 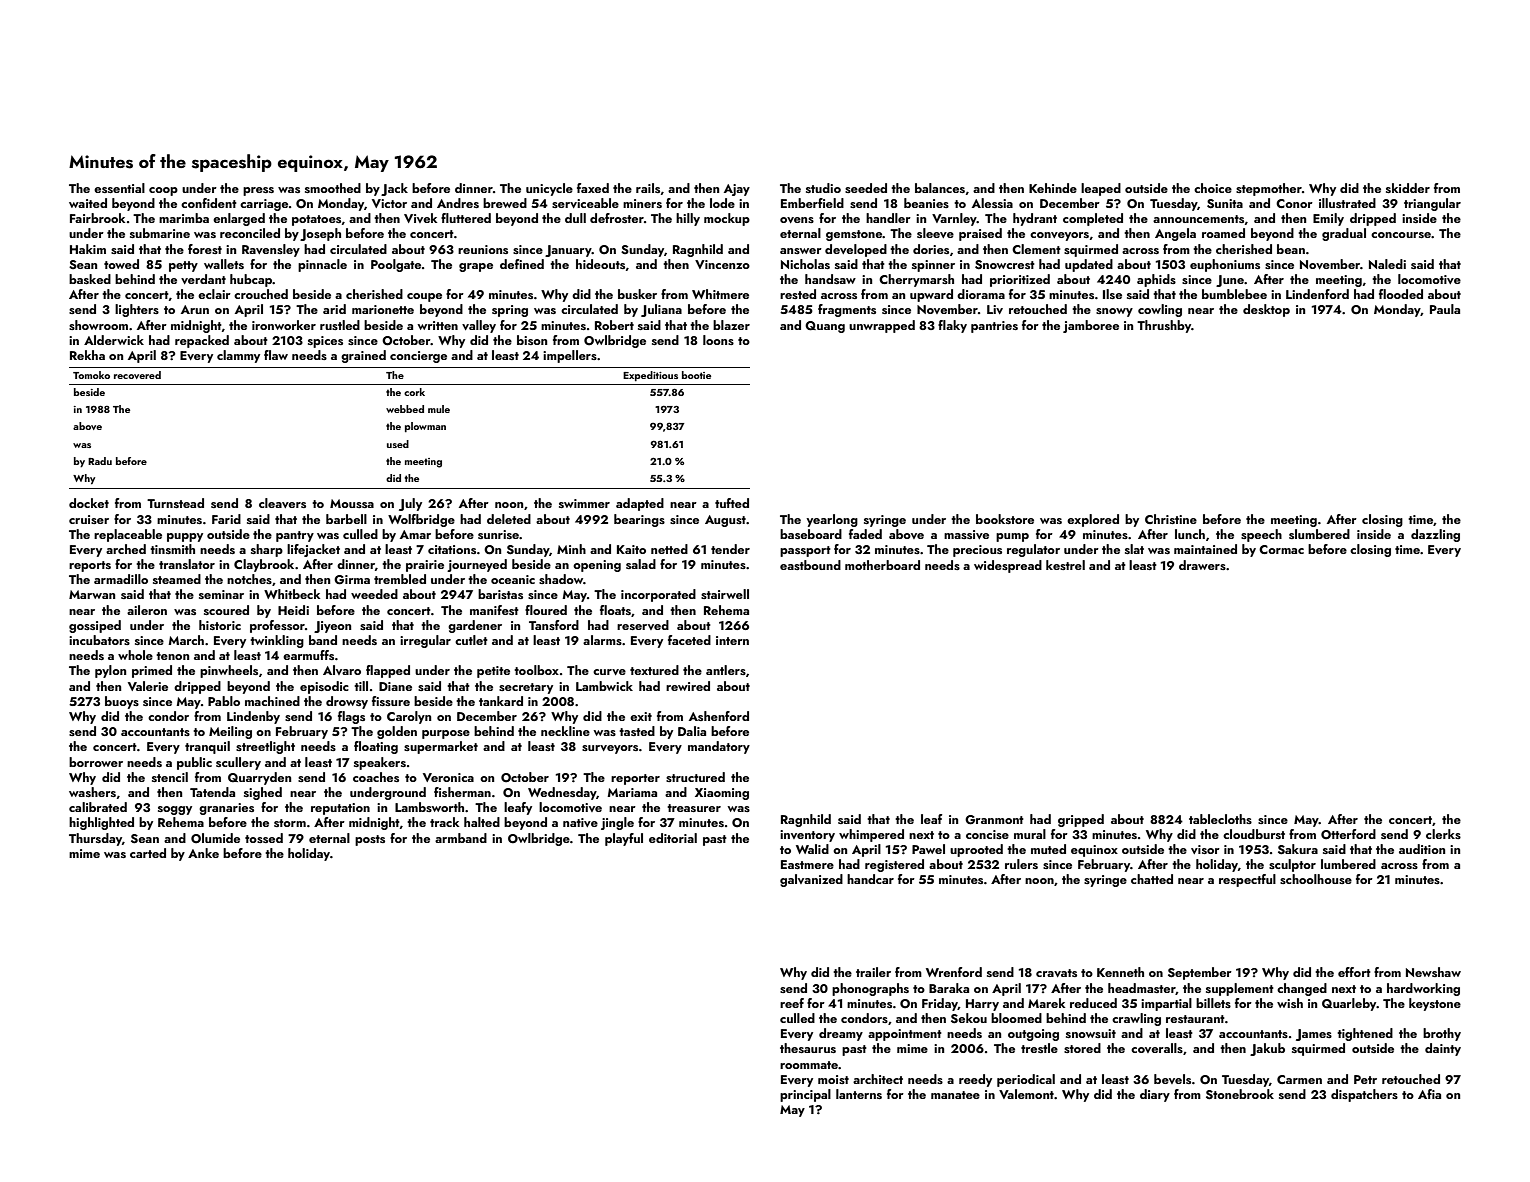 I want to click on Eastmere, so click(x=807, y=864).
